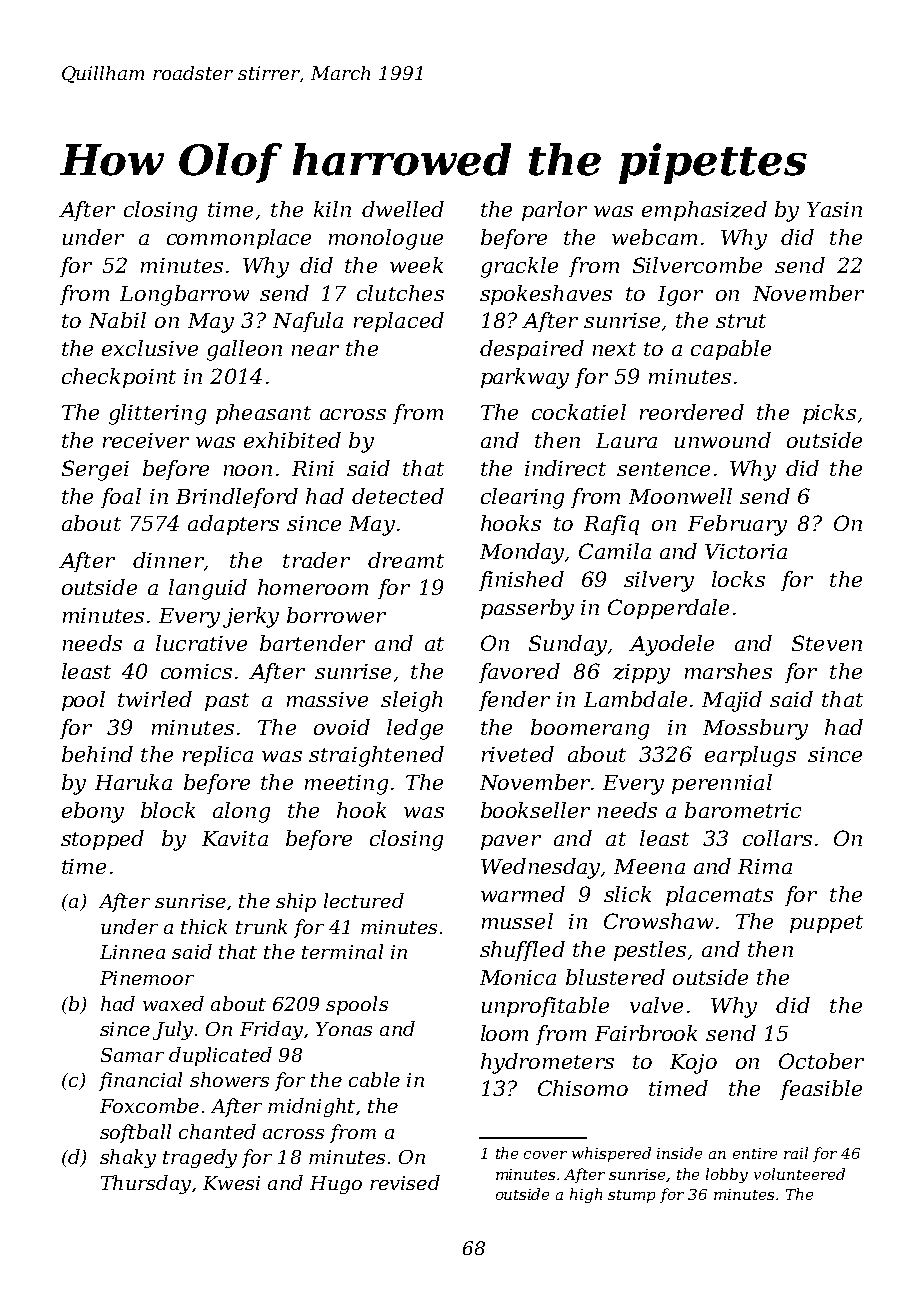  What do you see at coordinates (346, 785) in the image?
I see `meeting` at bounding box center [346, 785].
